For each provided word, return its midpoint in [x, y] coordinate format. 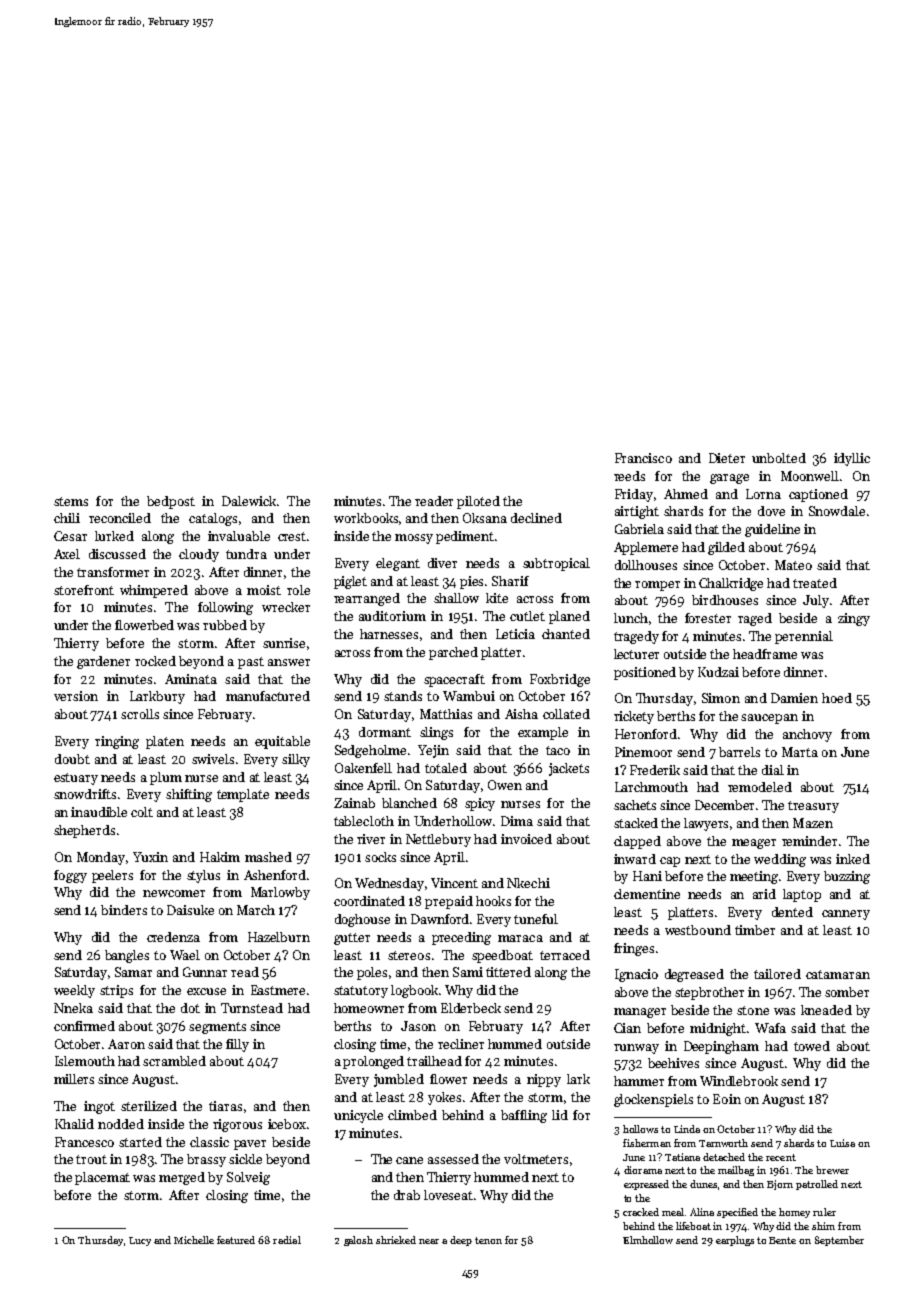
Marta [800, 752]
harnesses [389, 634]
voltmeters [536, 1159]
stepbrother [709, 993]
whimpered [154, 591]
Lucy [140, 1241]
